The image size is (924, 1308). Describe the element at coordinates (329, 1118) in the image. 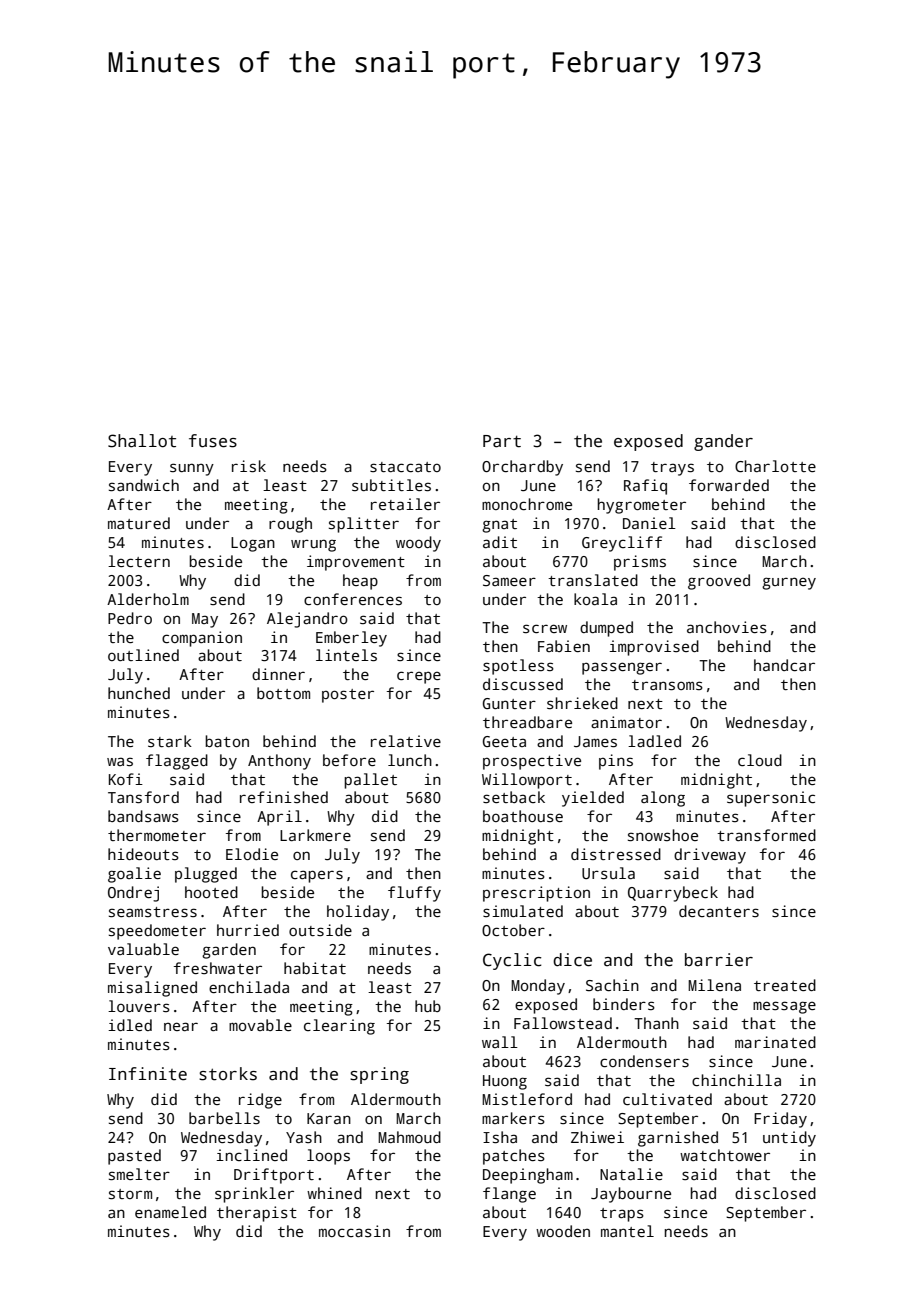

I see `Karan` at that location.
